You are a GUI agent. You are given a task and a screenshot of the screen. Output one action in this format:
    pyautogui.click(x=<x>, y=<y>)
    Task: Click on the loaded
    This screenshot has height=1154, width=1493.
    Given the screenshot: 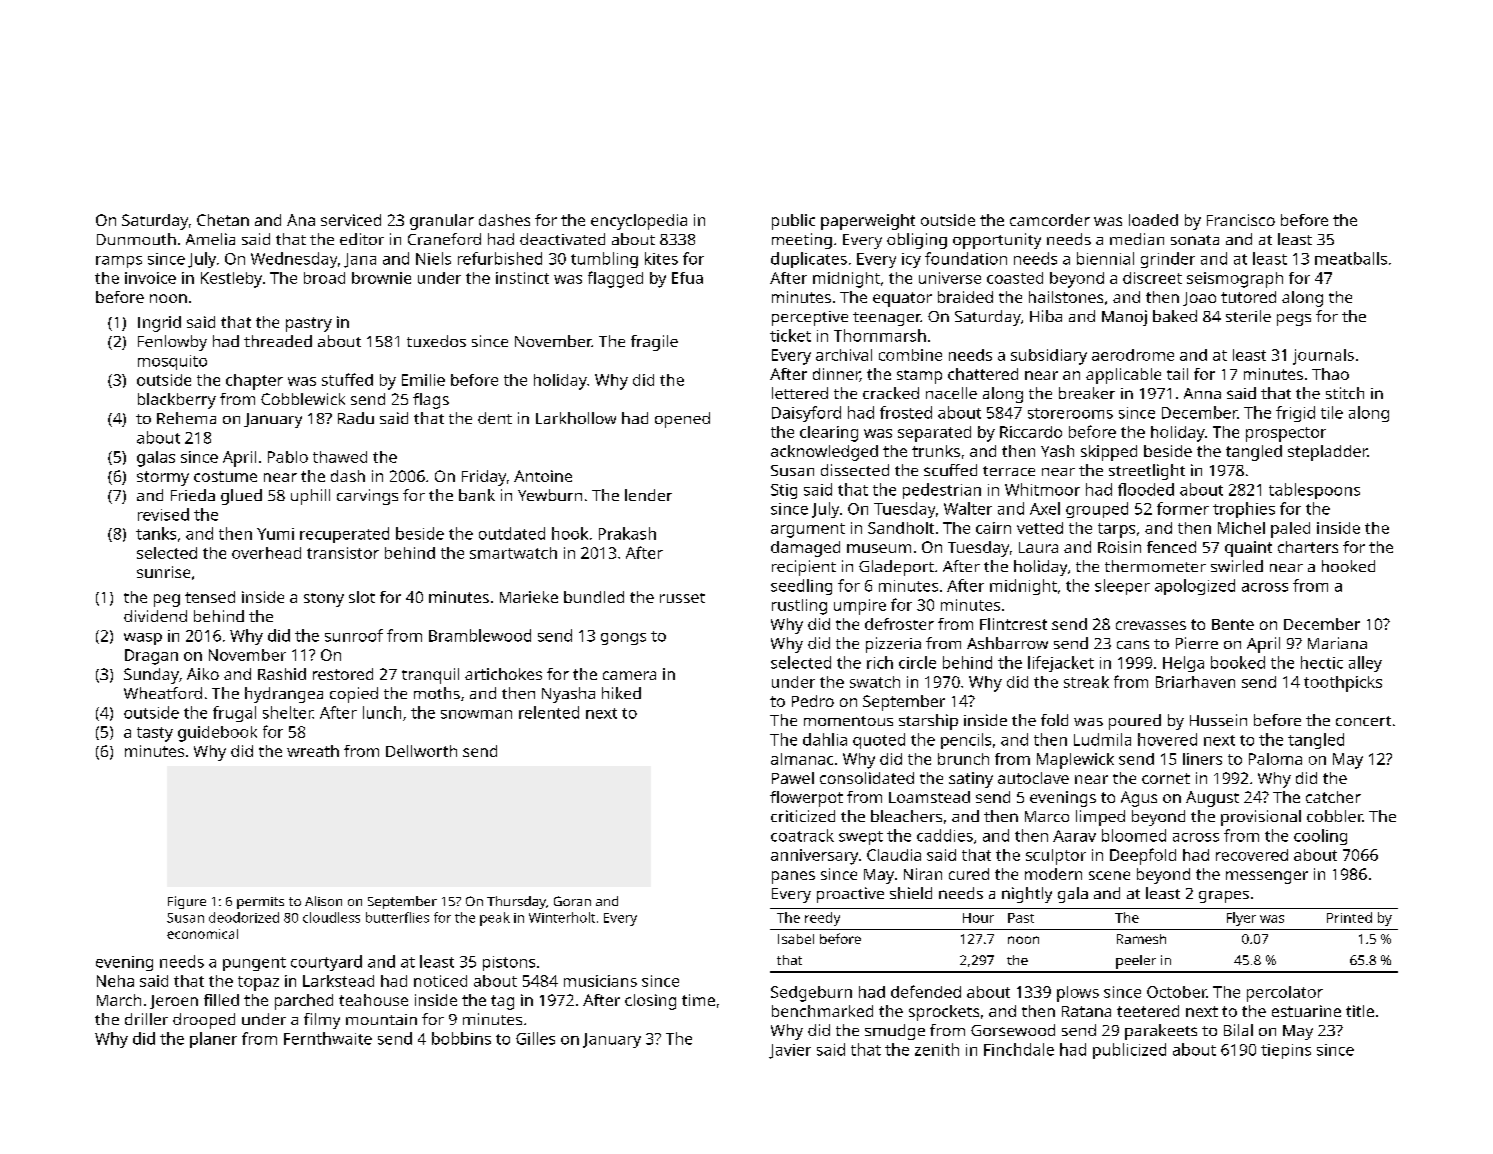 What is the action you would take?
    pyautogui.click(x=1153, y=220)
